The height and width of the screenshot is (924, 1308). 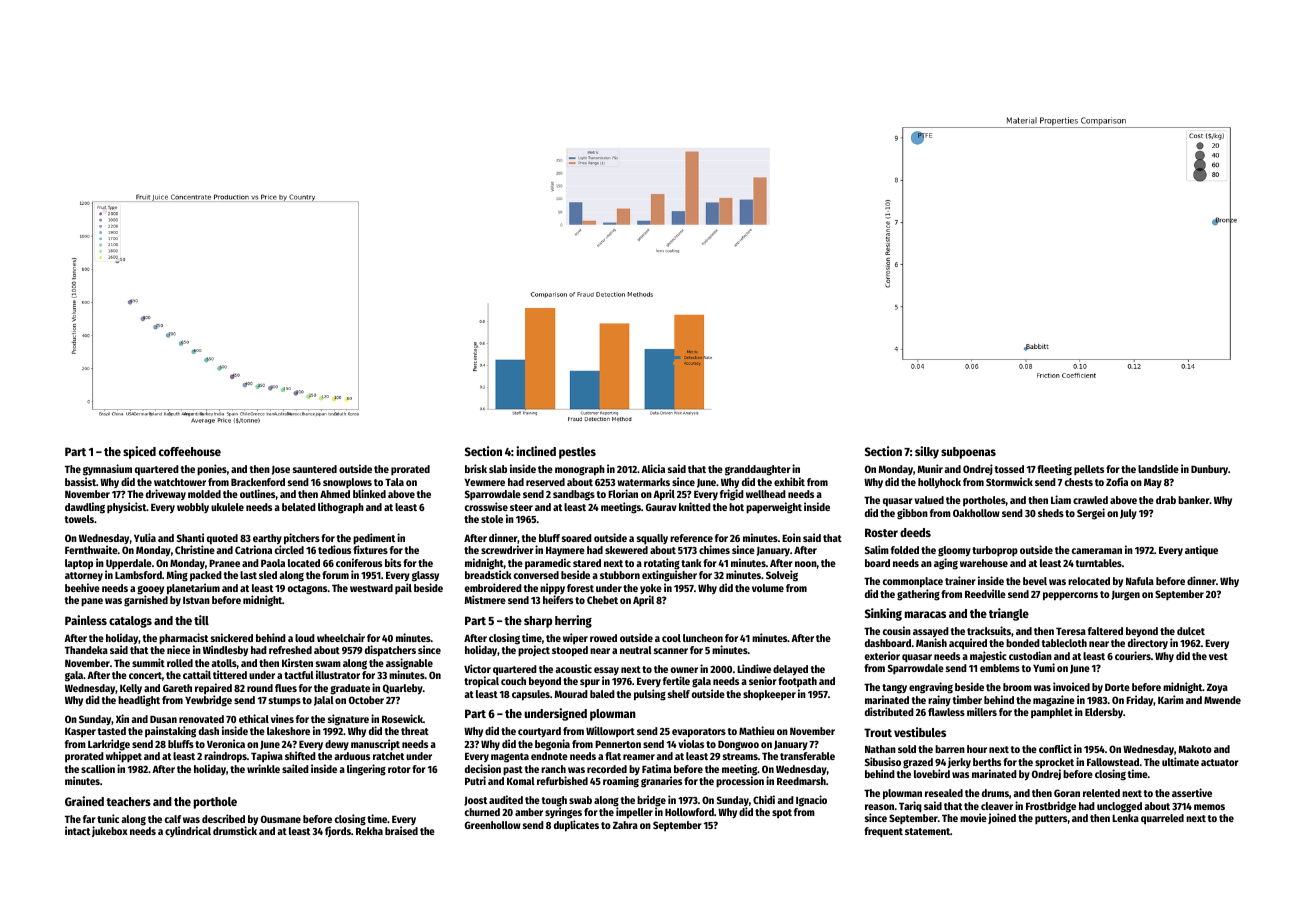 What do you see at coordinates (253, 549) in the screenshot?
I see `Catriona` at bounding box center [253, 549].
